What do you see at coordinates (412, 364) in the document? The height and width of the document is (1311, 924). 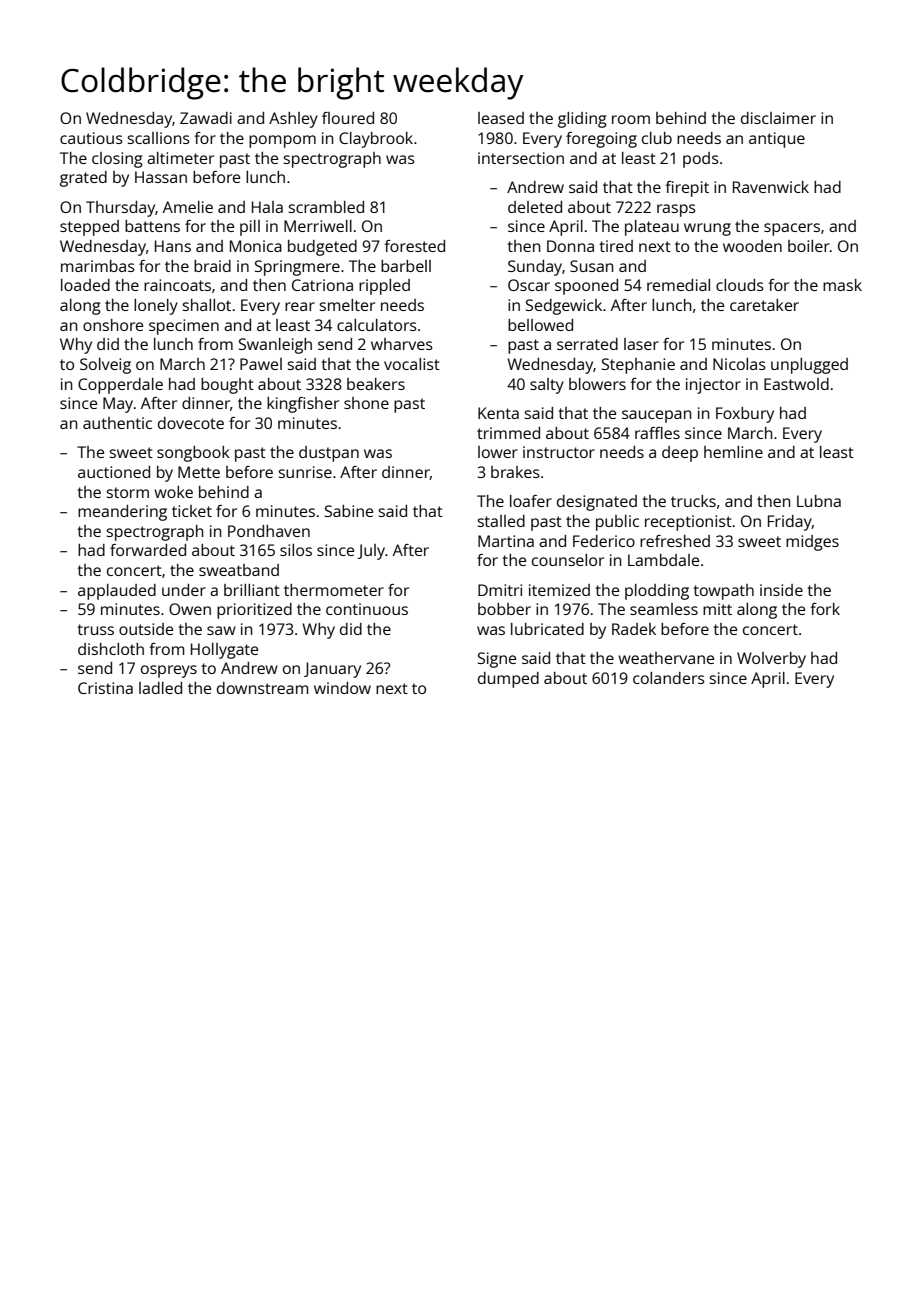 I see `vocalist` at bounding box center [412, 364].
